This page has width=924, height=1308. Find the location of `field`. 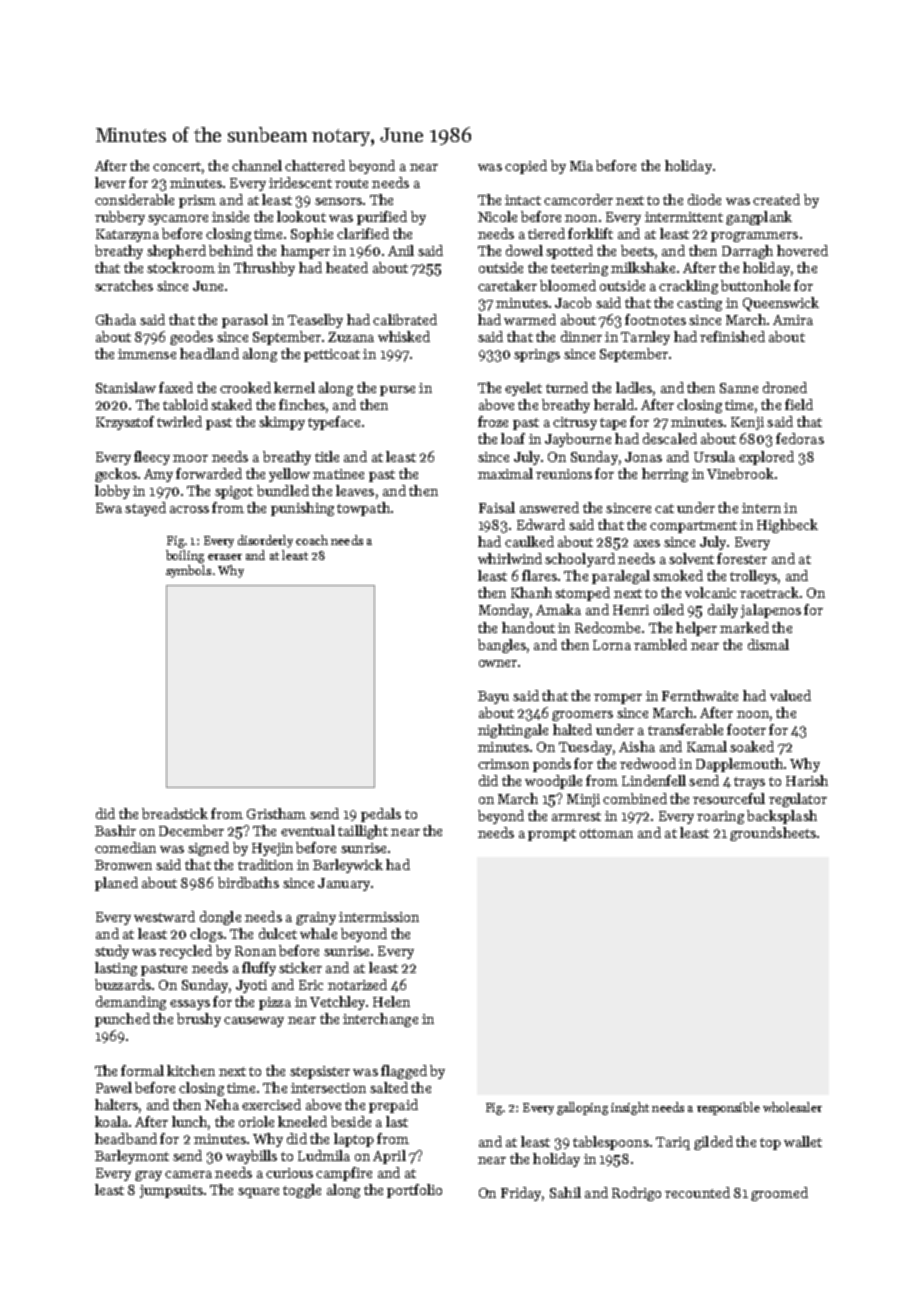

field is located at coordinates (799, 404).
